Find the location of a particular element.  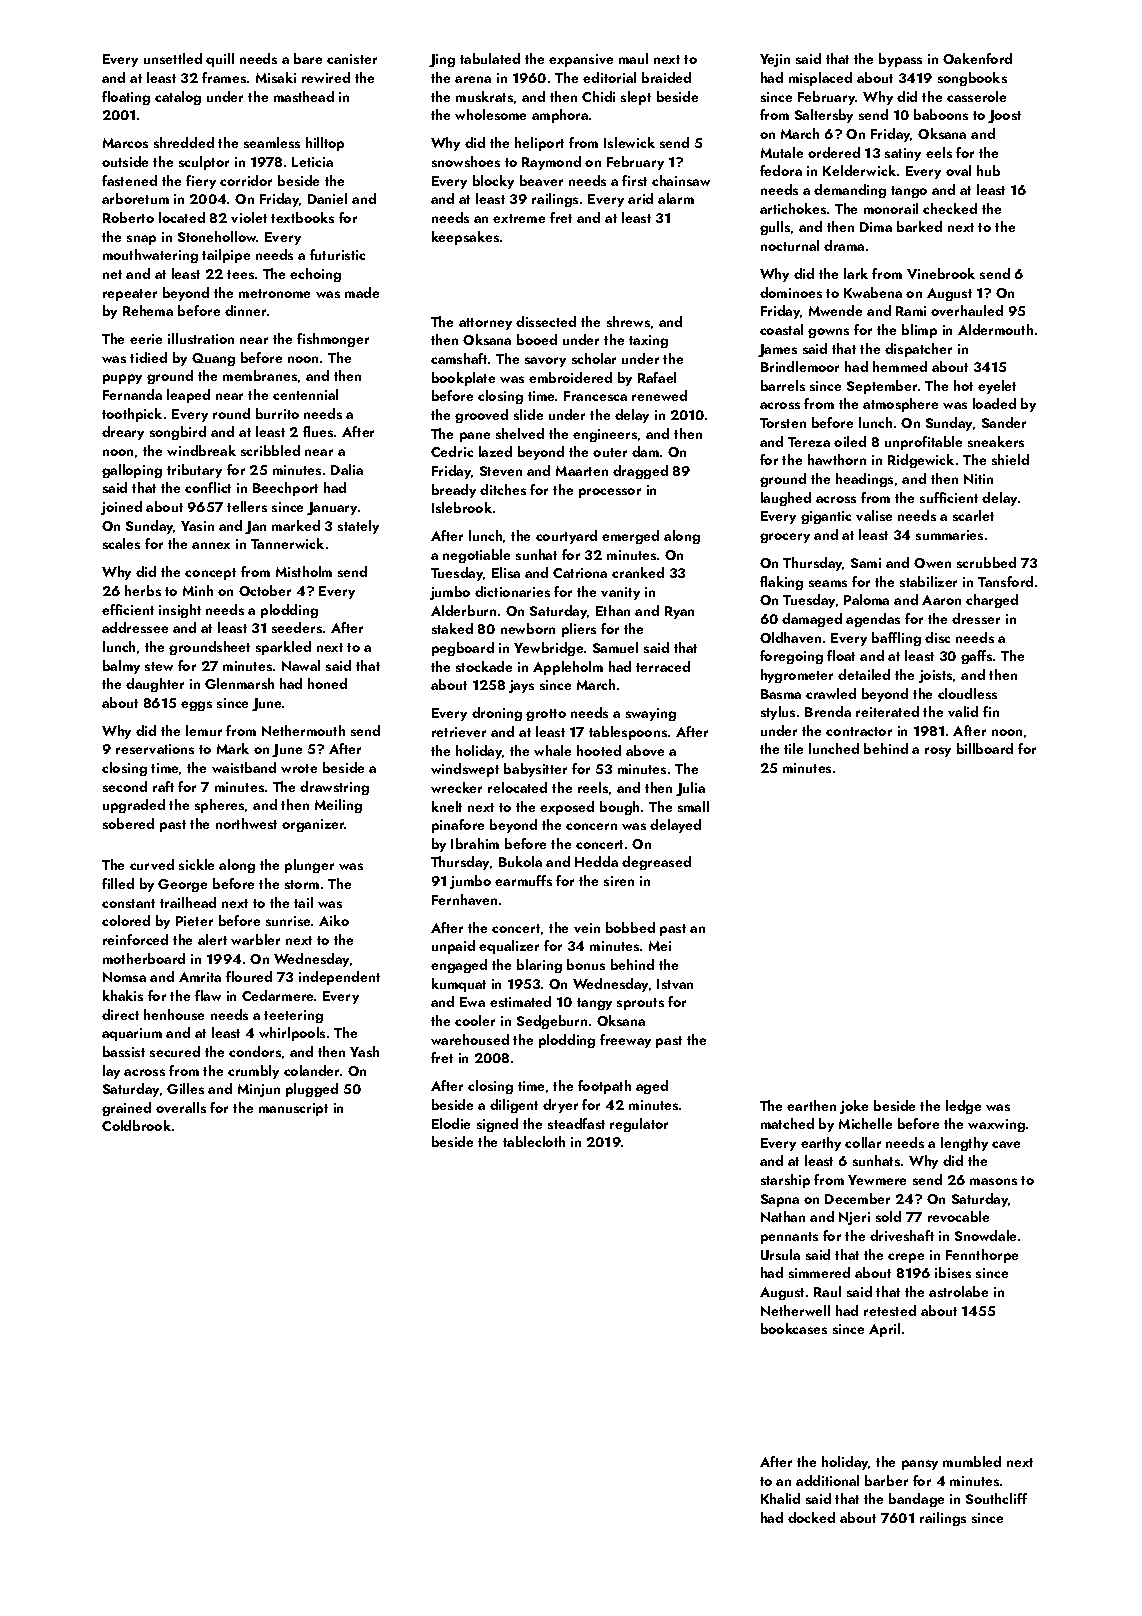

khakis is located at coordinates (123, 995).
